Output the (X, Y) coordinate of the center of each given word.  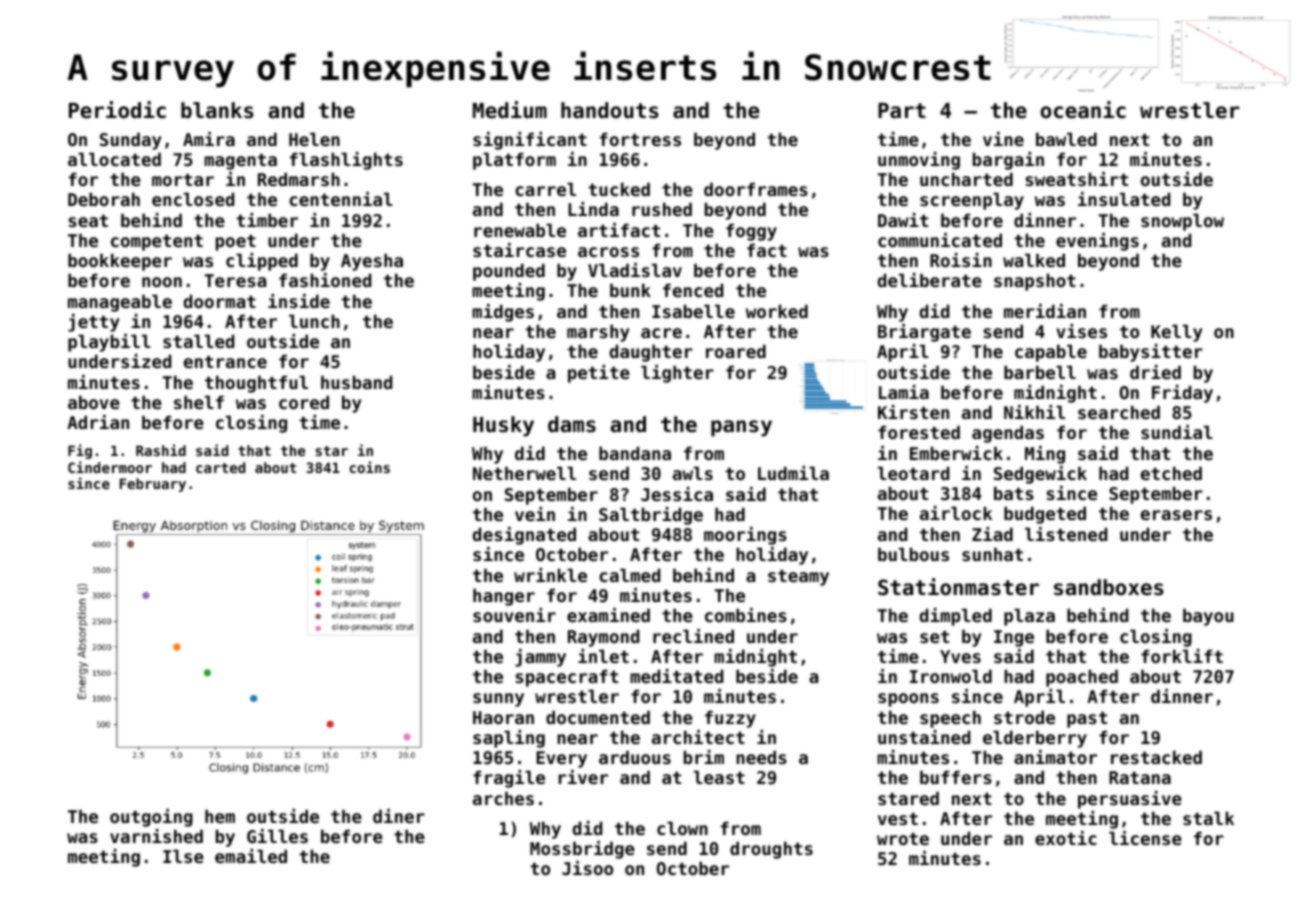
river (583, 777)
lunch (314, 321)
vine (1003, 139)
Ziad (992, 534)
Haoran (503, 717)
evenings (1097, 242)
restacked (1156, 757)
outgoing (151, 818)
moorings (745, 536)
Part (902, 111)
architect (698, 737)
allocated (114, 159)
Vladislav (635, 270)
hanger (504, 597)
